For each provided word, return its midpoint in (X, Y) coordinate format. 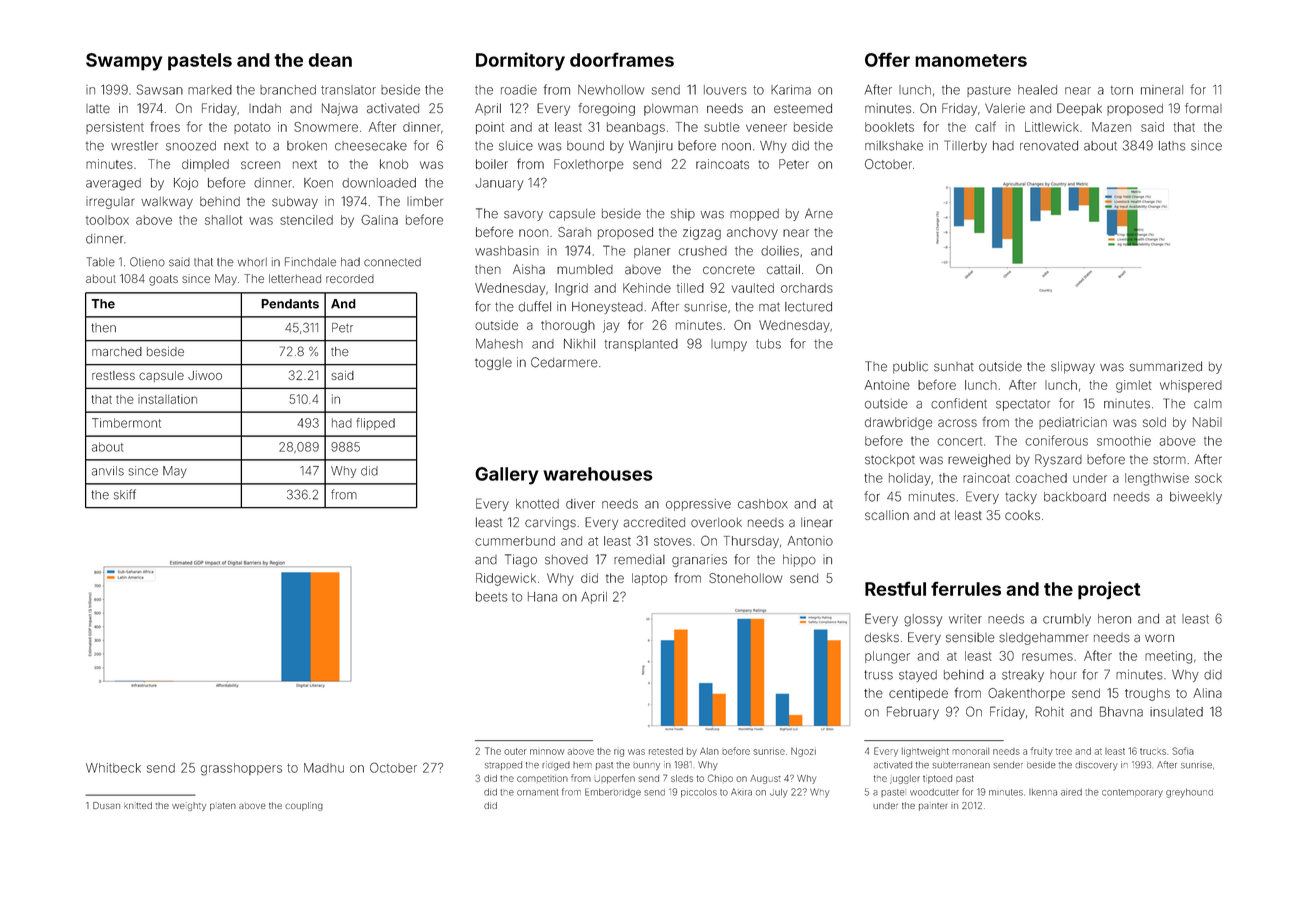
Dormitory (520, 61)
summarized (1166, 366)
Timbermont (126, 423)
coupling (304, 806)
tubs (768, 344)
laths (1172, 146)
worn (1159, 638)
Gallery (507, 476)
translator (348, 90)
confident (959, 403)
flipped (376, 424)
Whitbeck (113, 768)
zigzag (702, 233)
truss (878, 675)
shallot (223, 220)
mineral (1162, 90)
